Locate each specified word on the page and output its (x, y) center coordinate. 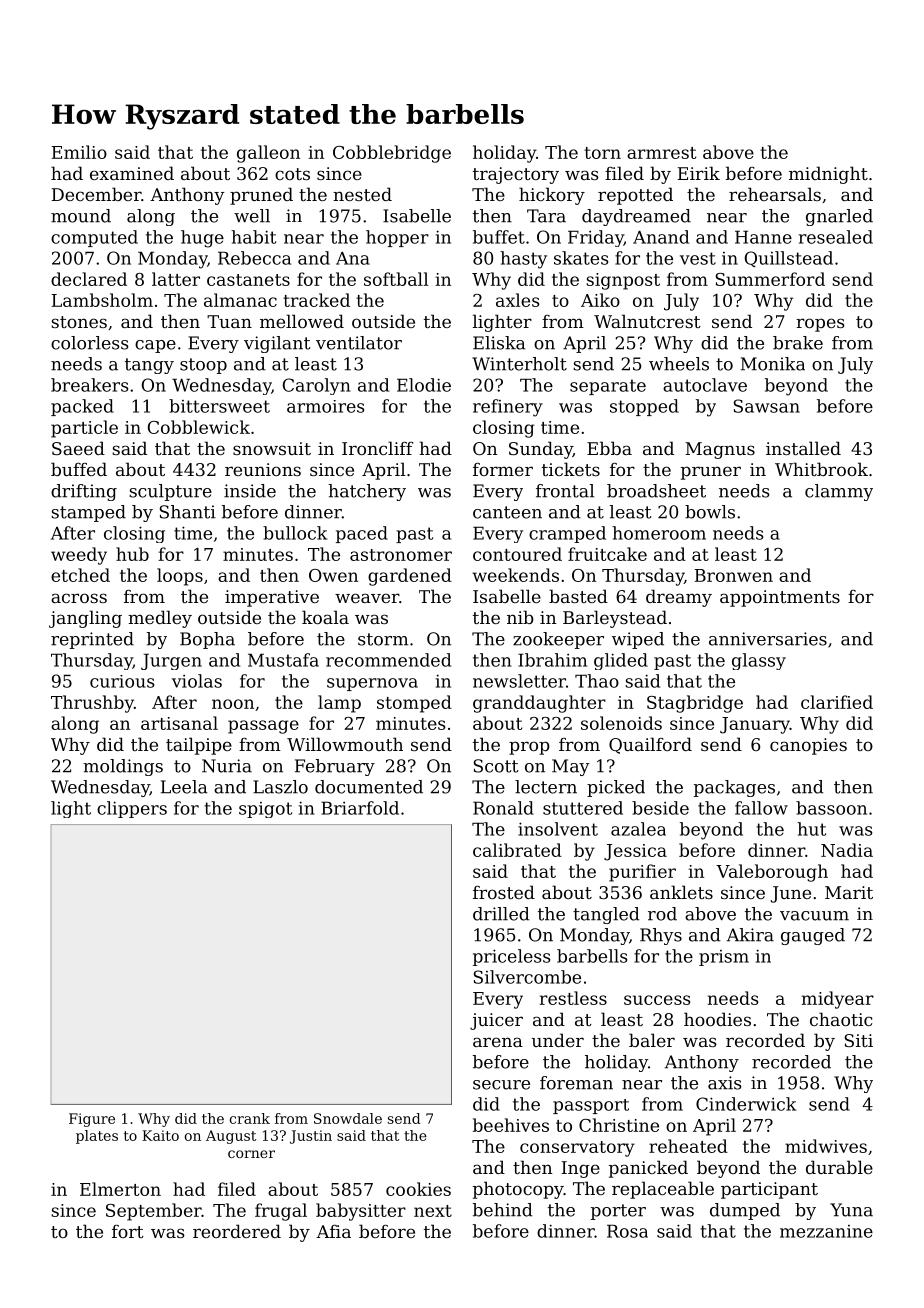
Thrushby (92, 704)
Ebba (609, 448)
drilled (501, 914)
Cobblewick (199, 427)
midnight (828, 175)
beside (660, 808)
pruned (261, 196)
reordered (237, 1231)
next (433, 1211)
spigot (265, 810)
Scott (496, 766)
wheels (679, 364)
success (657, 1000)
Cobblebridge (392, 154)
